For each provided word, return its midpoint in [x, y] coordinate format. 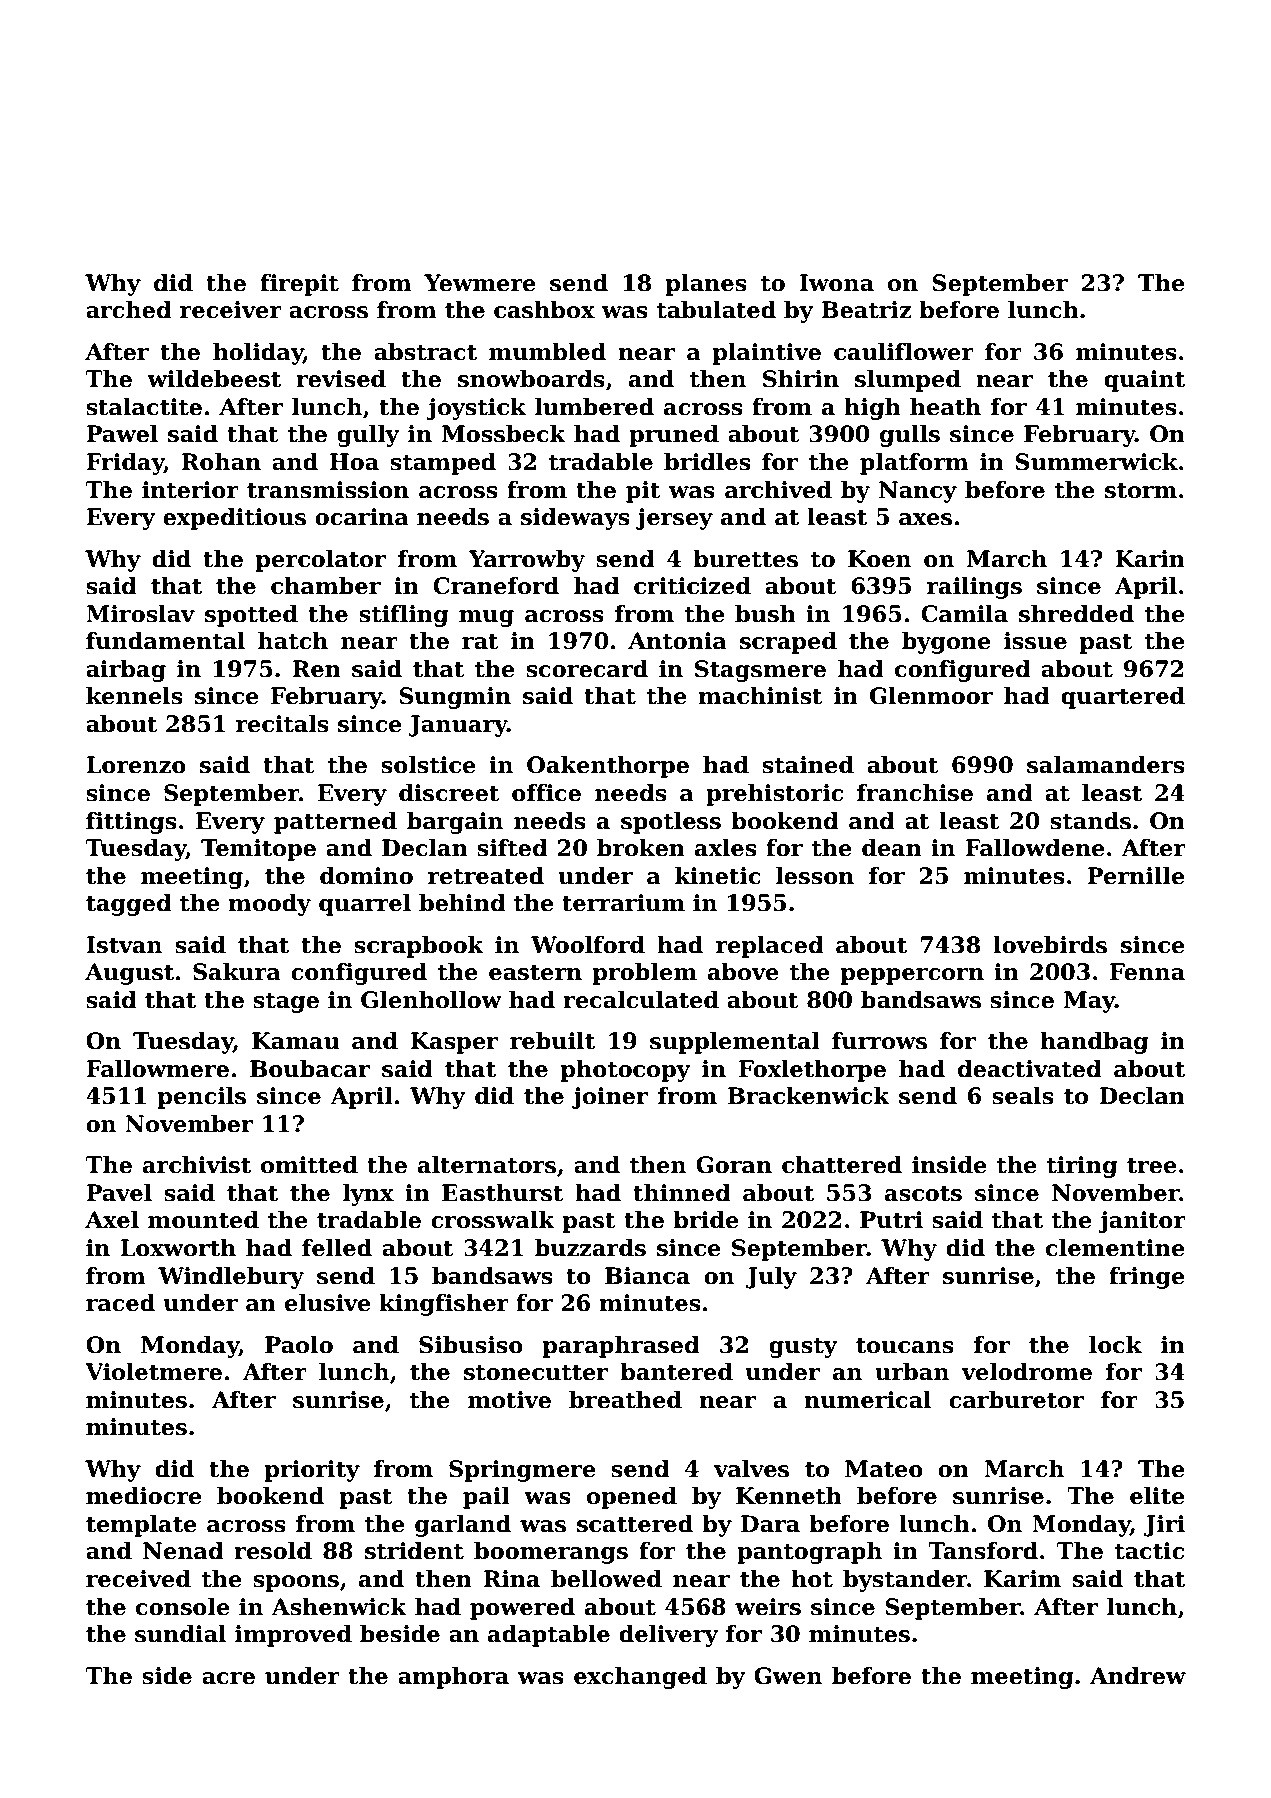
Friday [125, 464]
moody [269, 905]
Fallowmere [157, 1069]
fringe [1146, 1278]
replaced [770, 947]
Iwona [836, 283]
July [771, 1278]
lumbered [594, 407]
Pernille [1135, 876]
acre [228, 1678]
